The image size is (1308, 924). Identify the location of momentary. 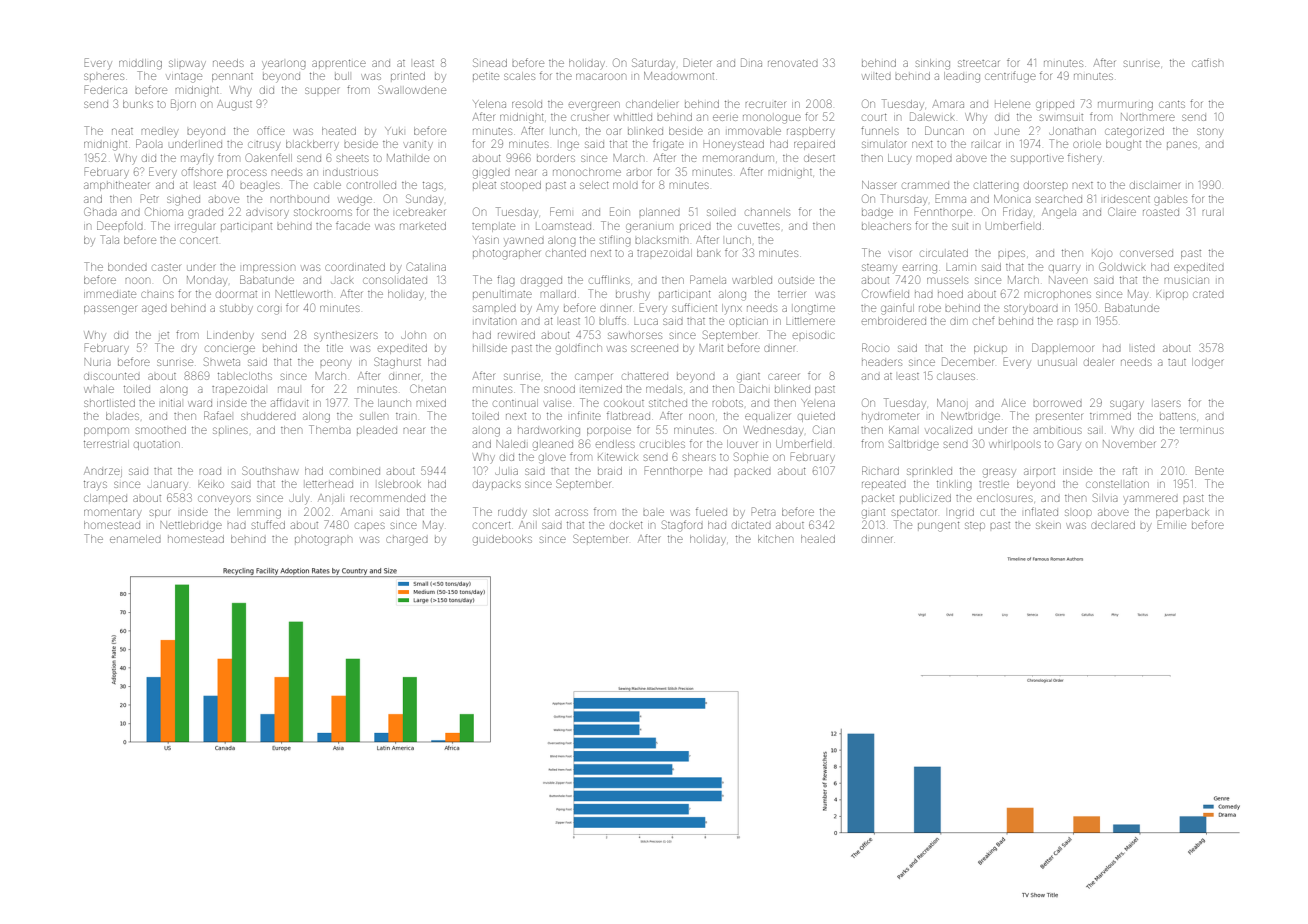
(112, 514).
